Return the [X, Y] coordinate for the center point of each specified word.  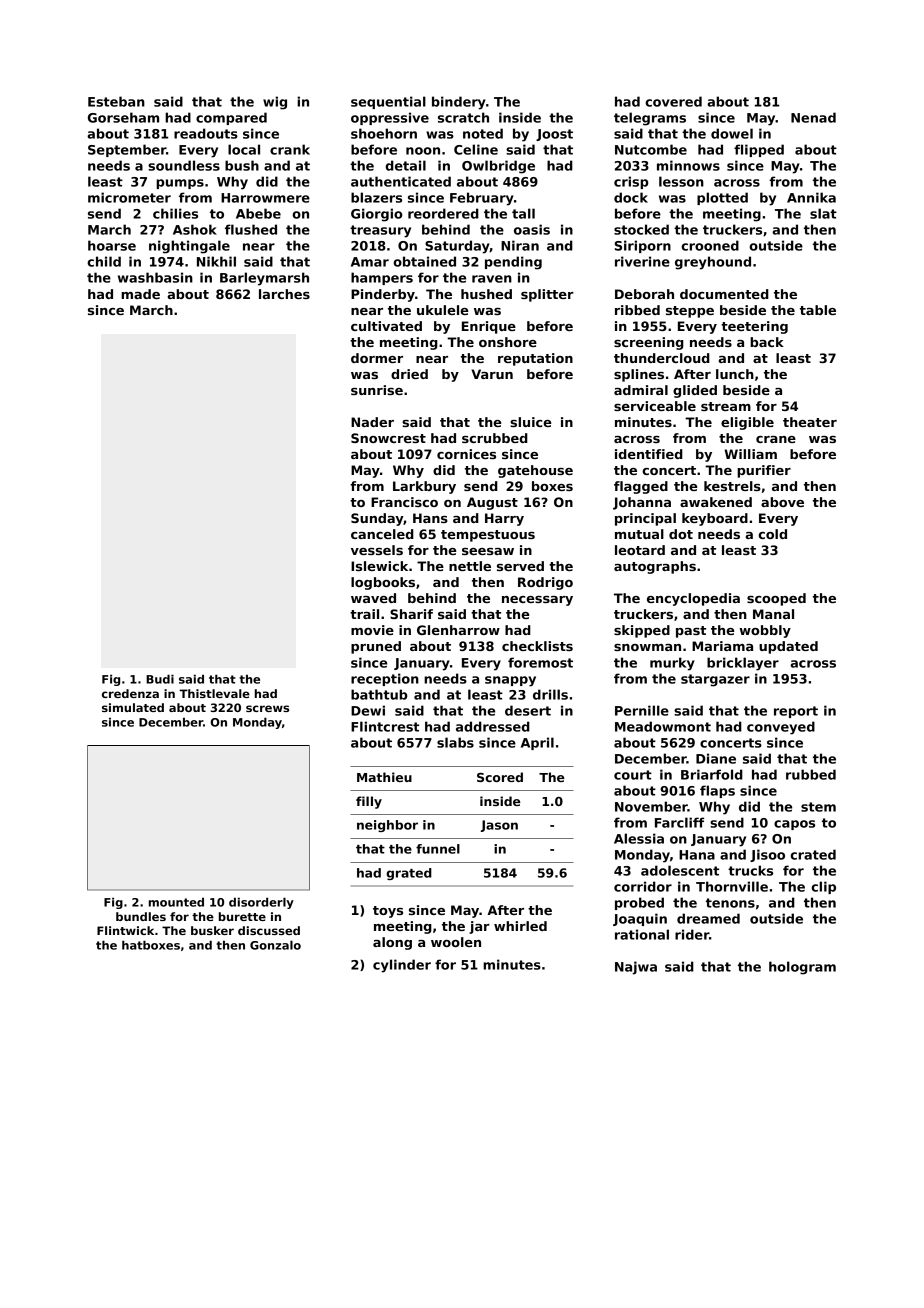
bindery [459, 103]
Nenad [813, 117]
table [818, 310]
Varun [492, 374]
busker [212, 930]
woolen [456, 942]
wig [275, 103]
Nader [372, 422]
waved [373, 598]
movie [372, 630]
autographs [655, 567]
